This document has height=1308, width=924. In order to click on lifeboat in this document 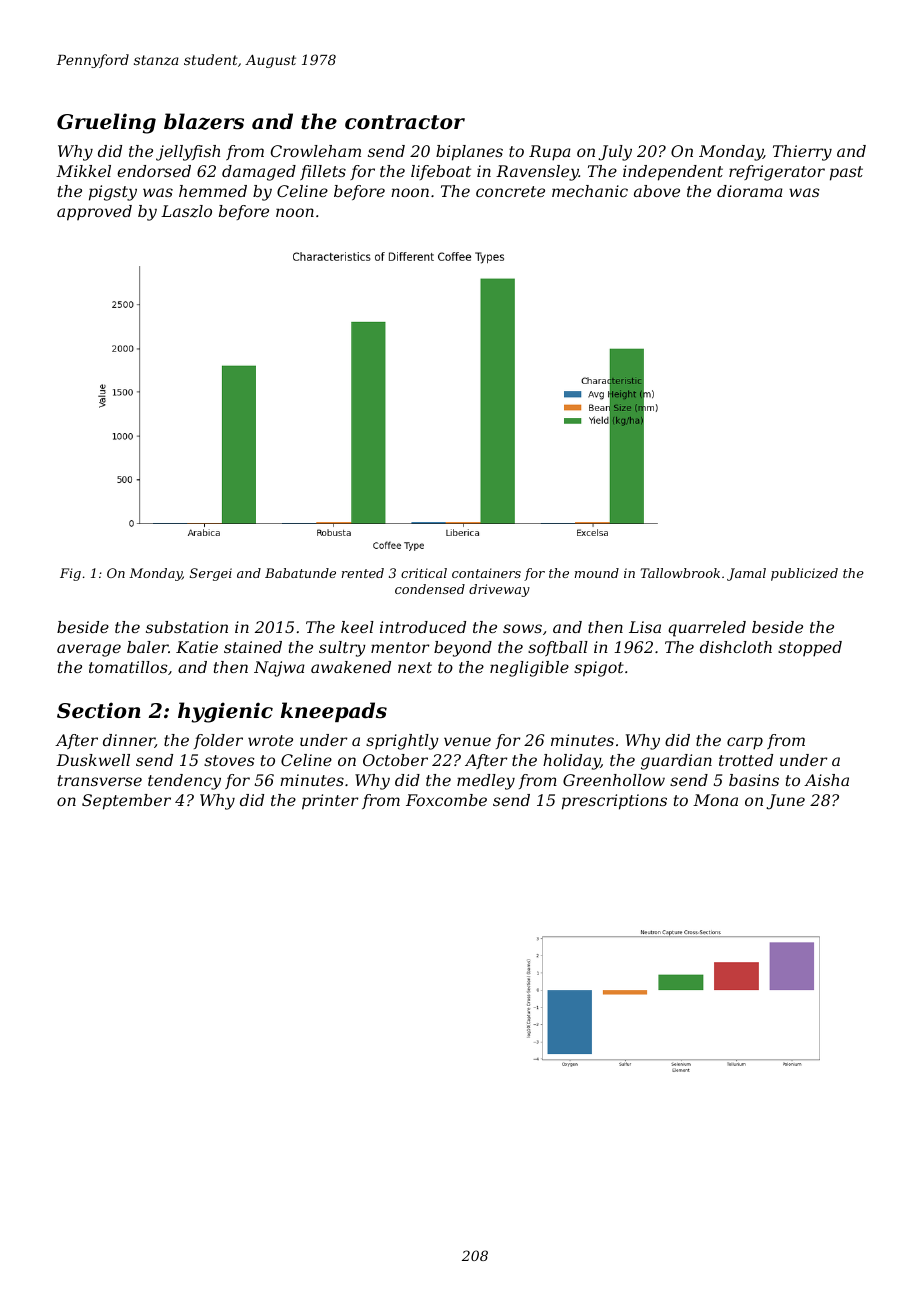, I will do `click(441, 172)`.
